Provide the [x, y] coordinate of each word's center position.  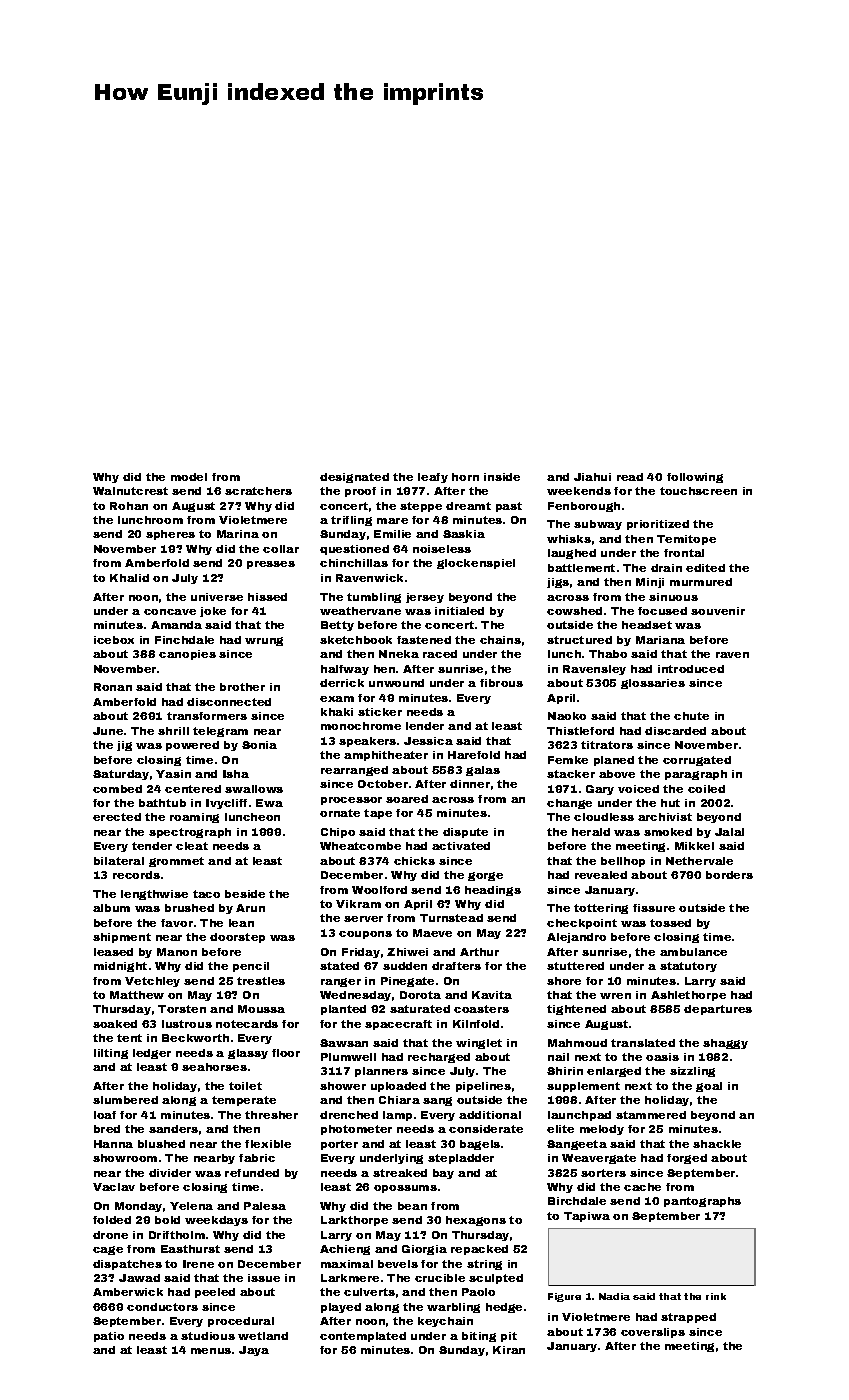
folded [112, 1220]
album [111, 908]
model [189, 477]
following [695, 478]
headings [493, 891]
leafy [433, 478]
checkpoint [582, 924]
